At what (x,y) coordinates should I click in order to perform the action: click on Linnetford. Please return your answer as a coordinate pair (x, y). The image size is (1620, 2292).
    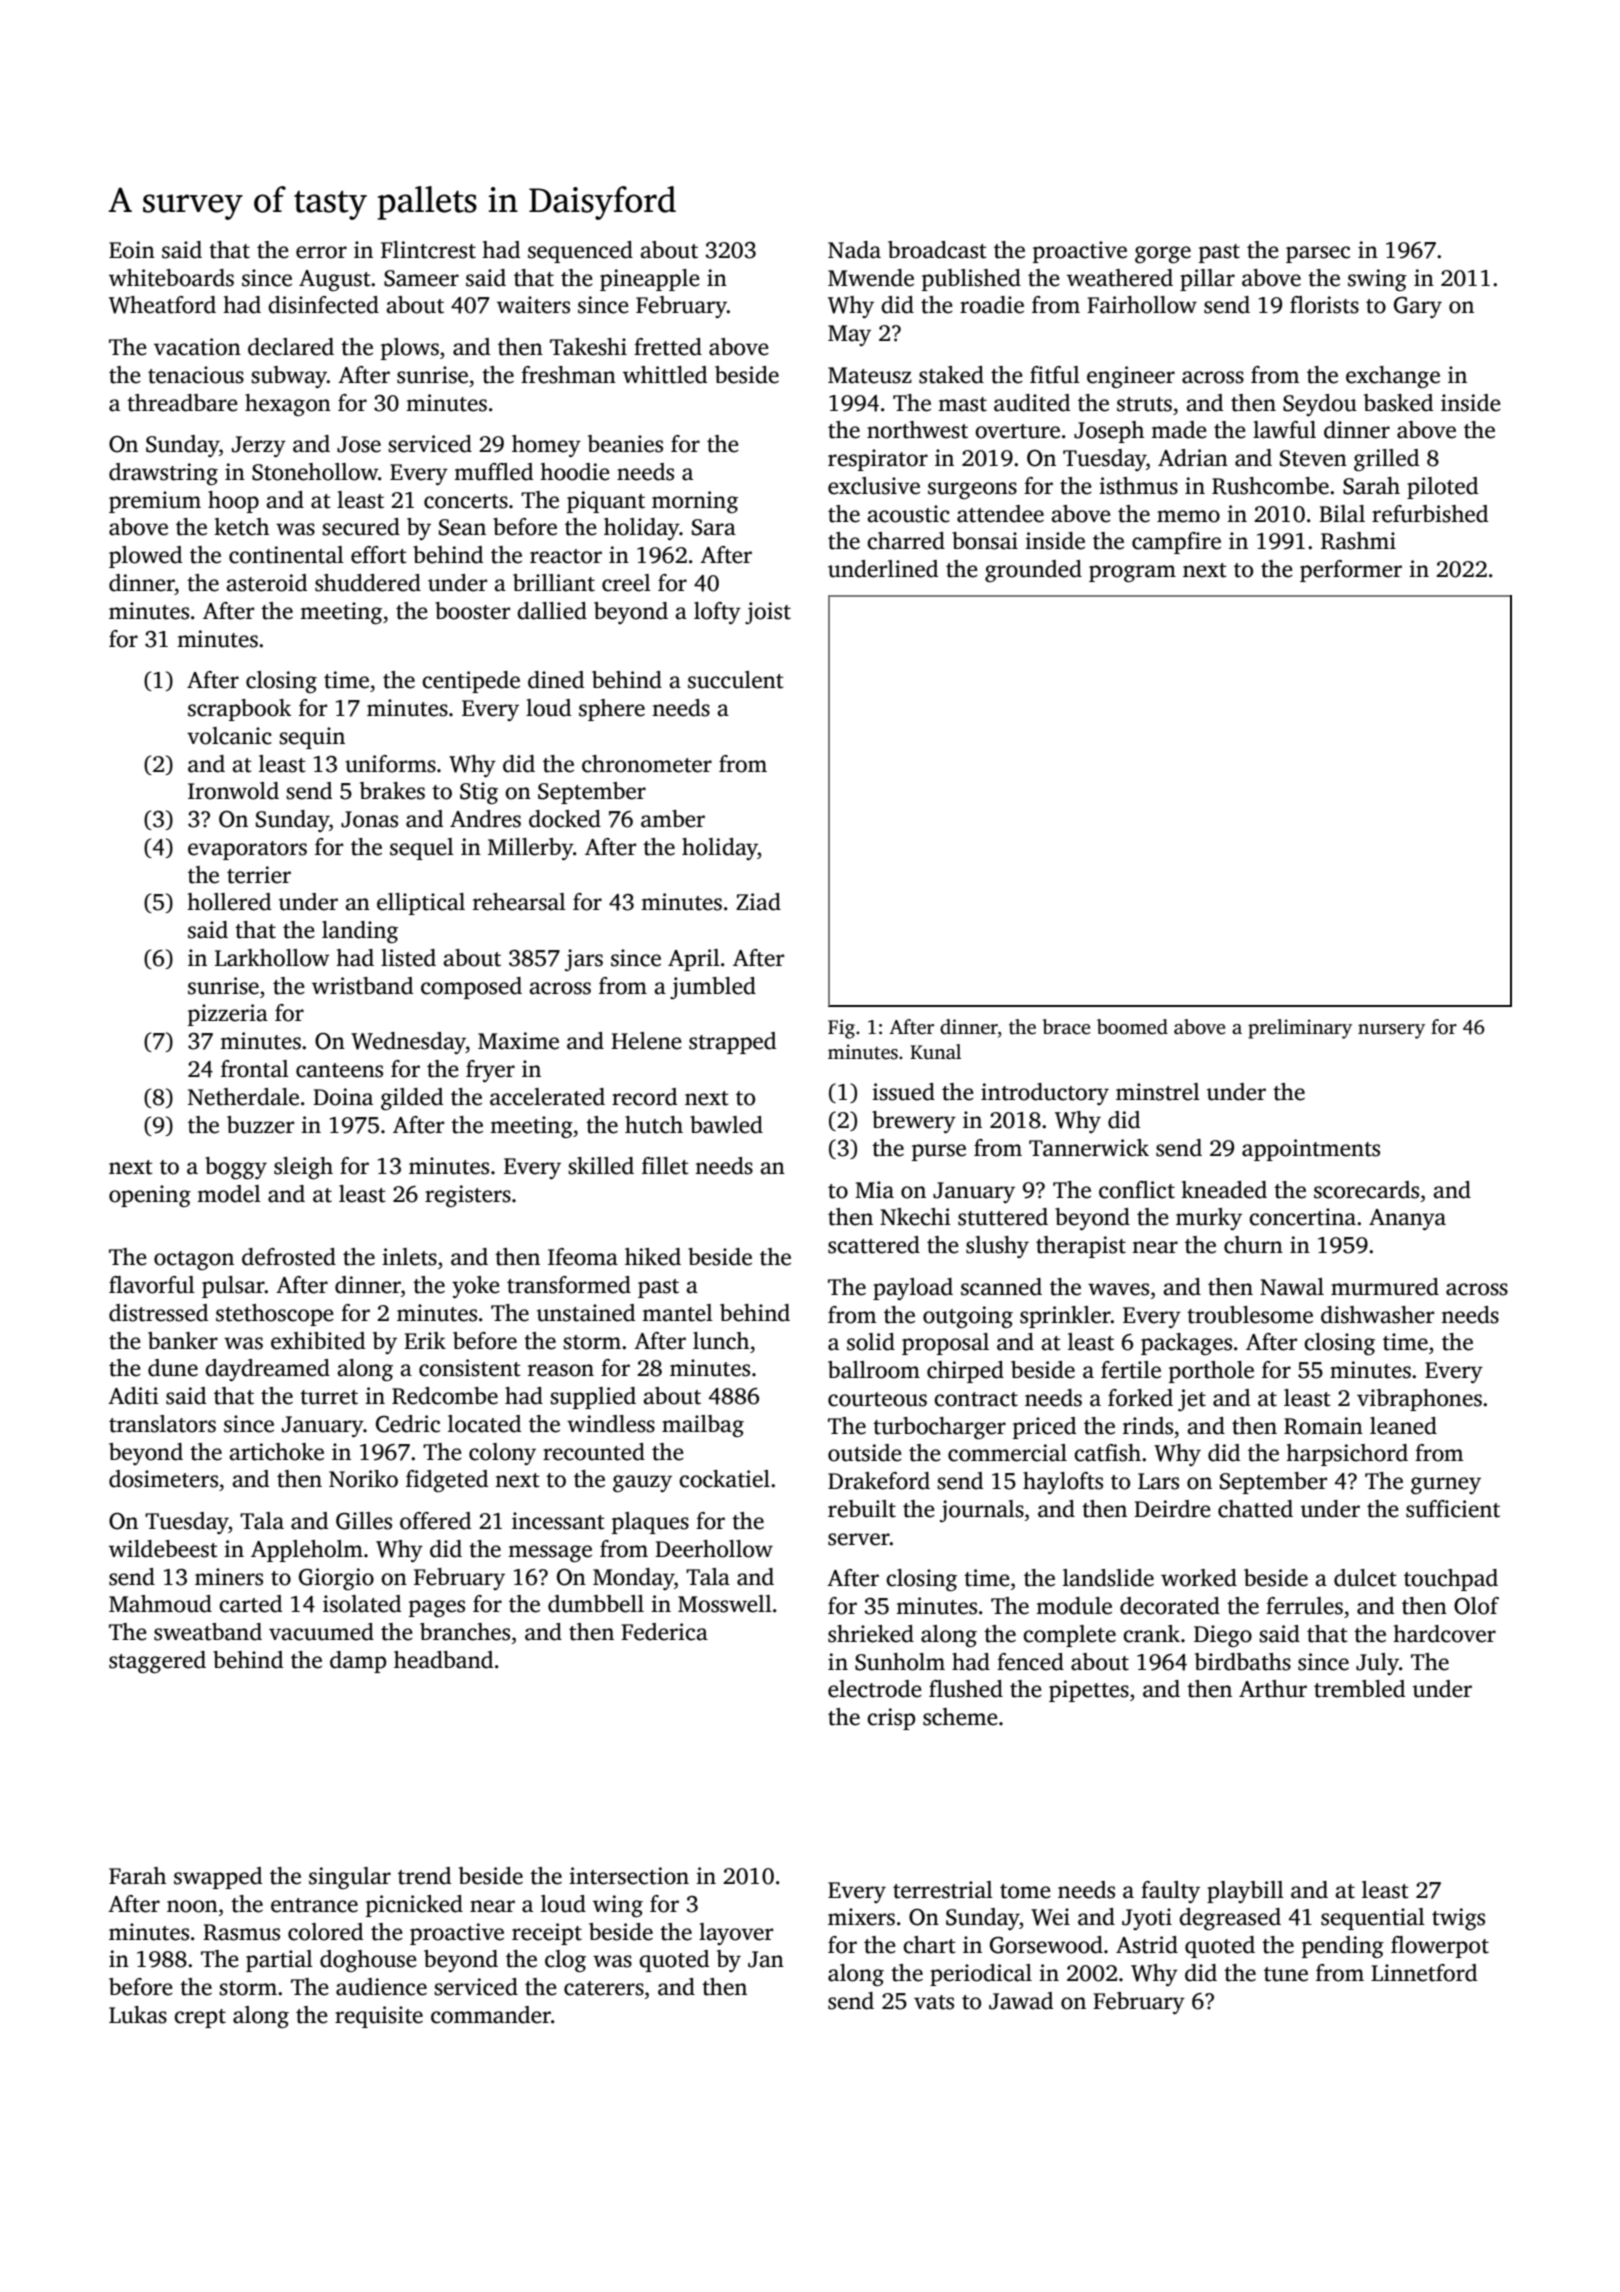
    Looking at the image, I should click on (1424, 1973).
